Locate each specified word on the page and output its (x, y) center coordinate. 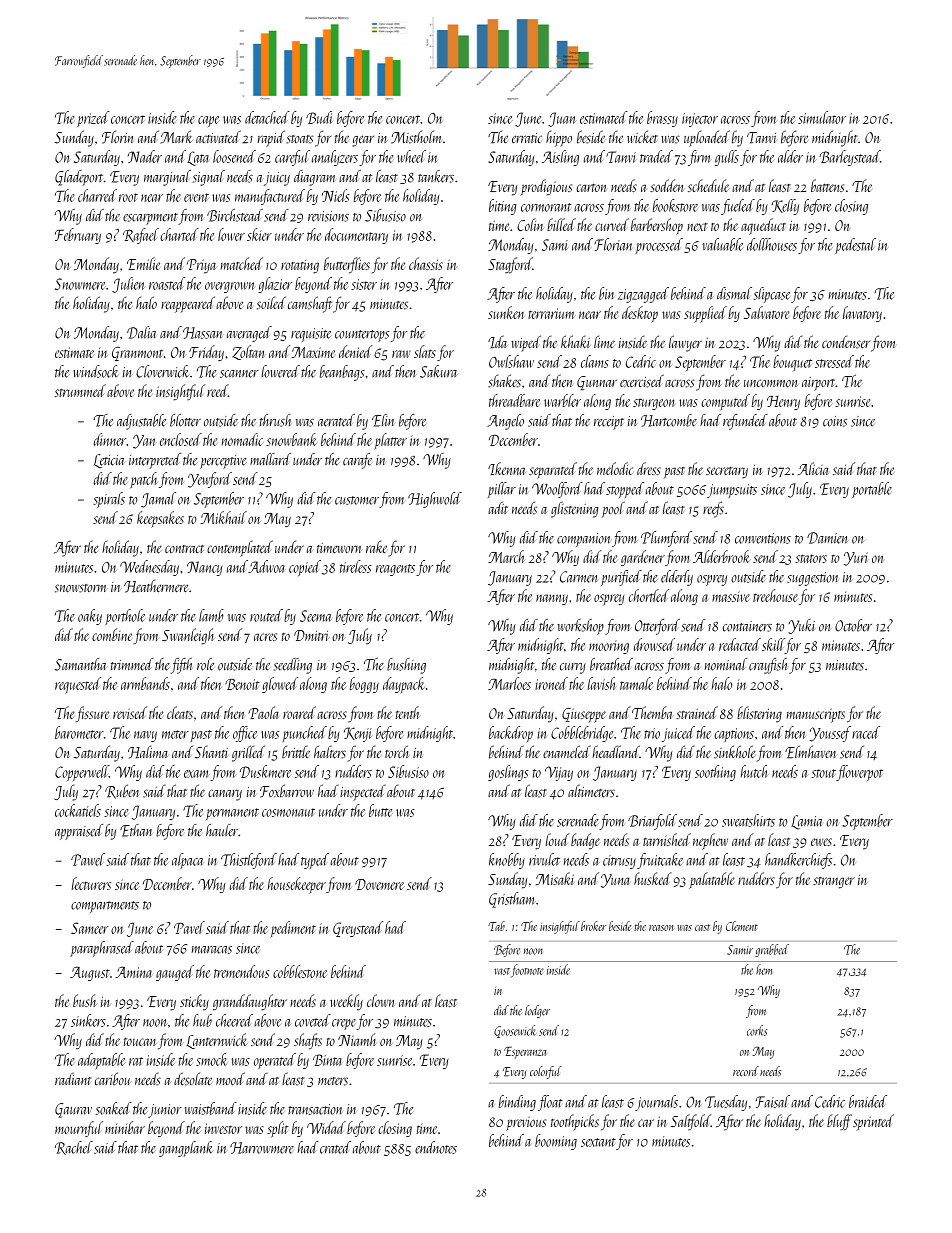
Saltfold (691, 1122)
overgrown (230, 287)
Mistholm (416, 137)
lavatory (862, 314)
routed (266, 615)
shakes (504, 381)
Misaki (555, 878)
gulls (727, 158)
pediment (293, 929)
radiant (73, 1078)
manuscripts (816, 715)
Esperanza (525, 1053)
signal (209, 178)
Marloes (509, 683)
